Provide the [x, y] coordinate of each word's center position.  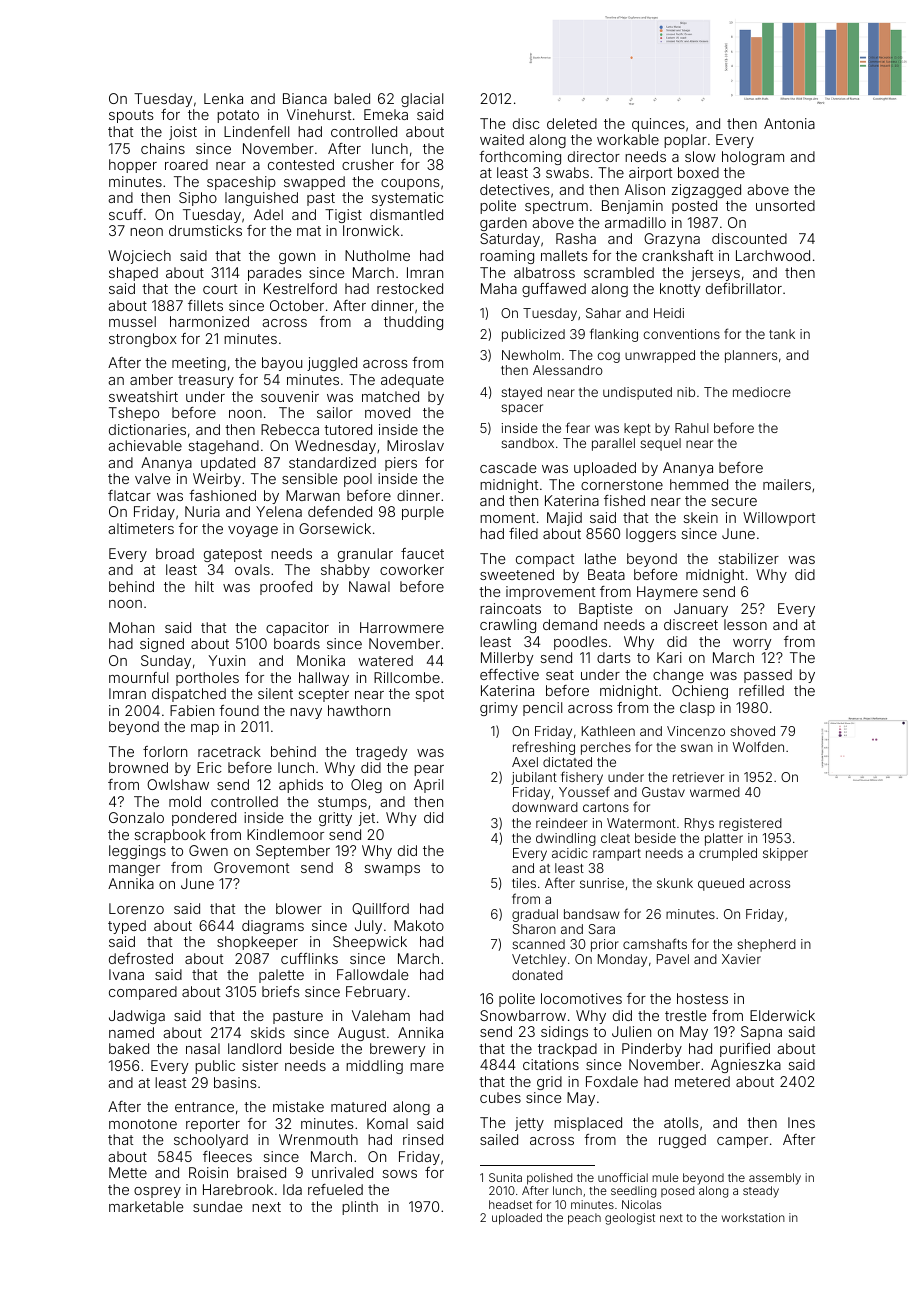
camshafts [655, 943]
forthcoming [520, 158]
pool [358, 480]
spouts [131, 116]
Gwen [208, 850]
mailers [787, 484]
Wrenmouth [318, 1139]
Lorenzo [136, 908]
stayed [521, 393]
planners [751, 356]
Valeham [381, 1015]
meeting [199, 364]
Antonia [789, 123]
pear [429, 770]
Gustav [663, 792]
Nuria [202, 511]
